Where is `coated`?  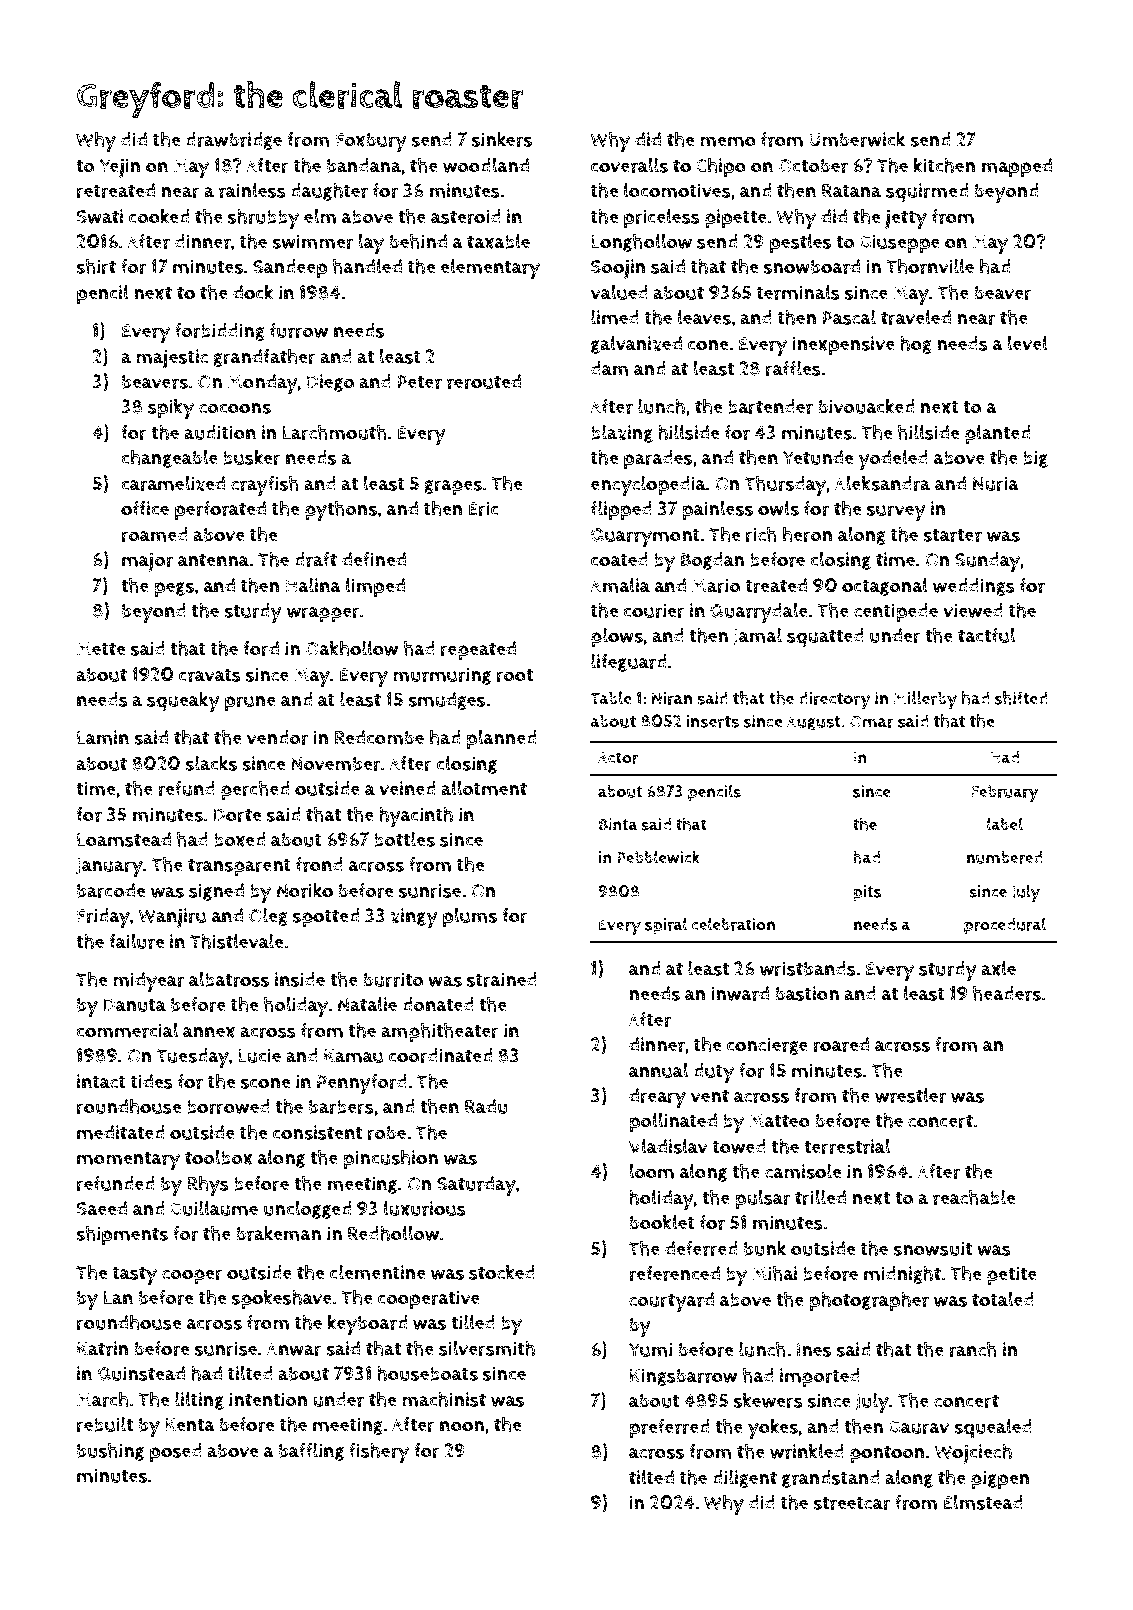 coated is located at coordinates (619, 559).
